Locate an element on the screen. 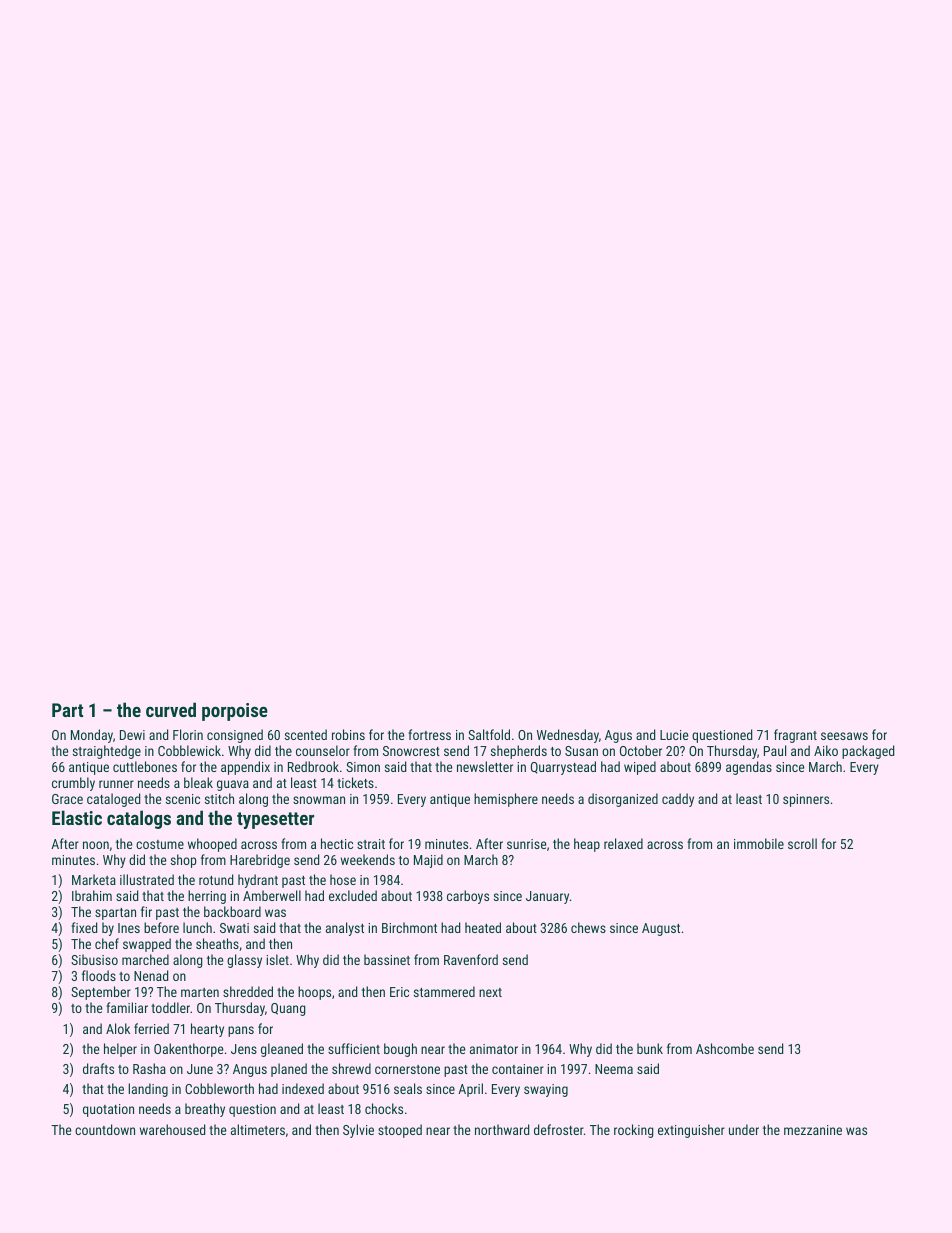 The width and height of the screenshot is (952, 1233). heap is located at coordinates (587, 845).
